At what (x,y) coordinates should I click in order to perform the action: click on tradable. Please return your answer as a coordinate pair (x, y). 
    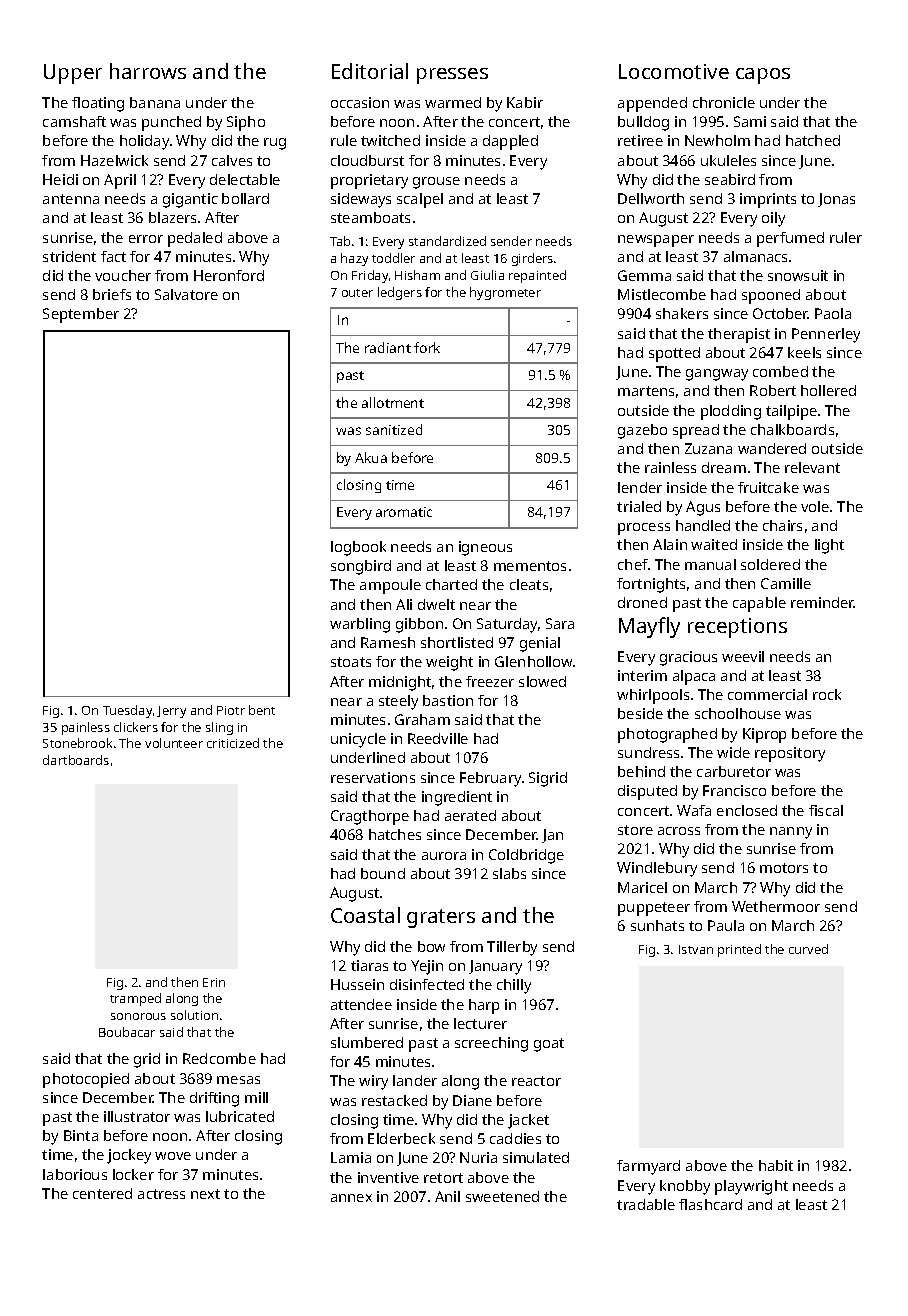
    Looking at the image, I should click on (646, 1204).
